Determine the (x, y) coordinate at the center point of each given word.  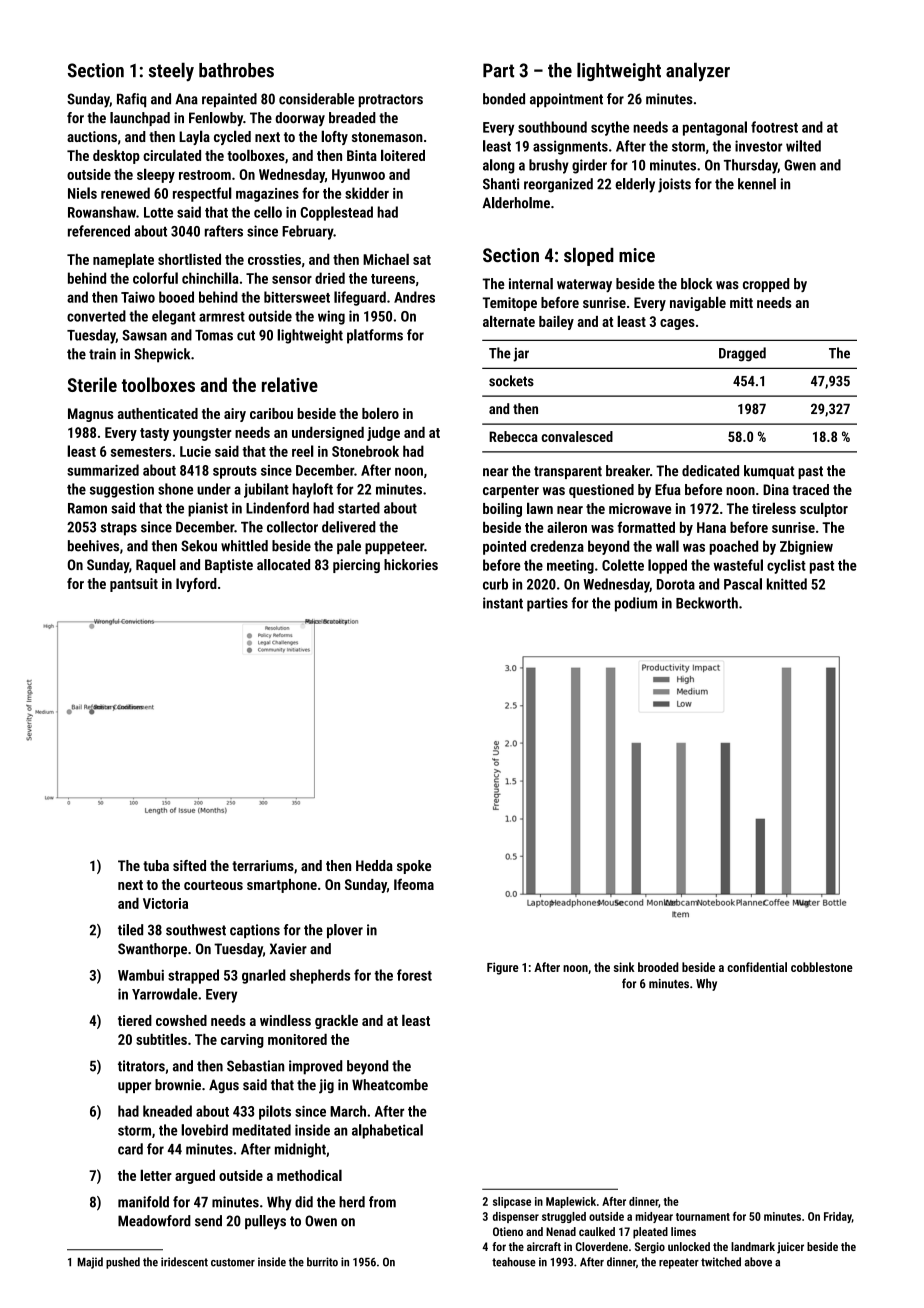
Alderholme (516, 203)
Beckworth (707, 603)
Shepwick (162, 355)
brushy (549, 166)
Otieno (508, 1231)
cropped (766, 285)
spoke (414, 867)
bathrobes (236, 70)
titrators (141, 1066)
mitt (741, 302)
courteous (213, 885)
